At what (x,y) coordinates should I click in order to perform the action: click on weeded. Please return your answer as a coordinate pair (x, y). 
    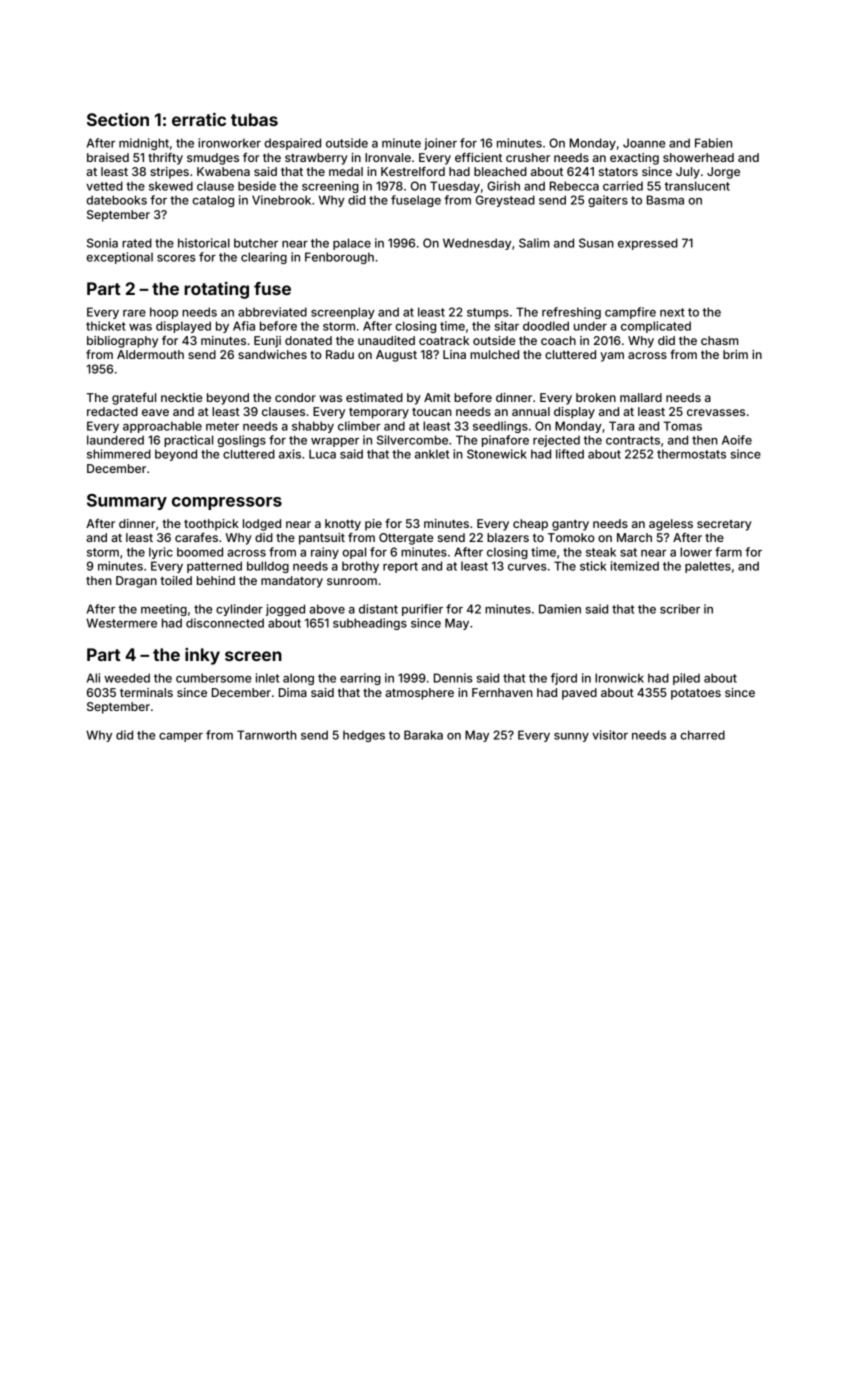
    Looking at the image, I should click on (127, 678).
